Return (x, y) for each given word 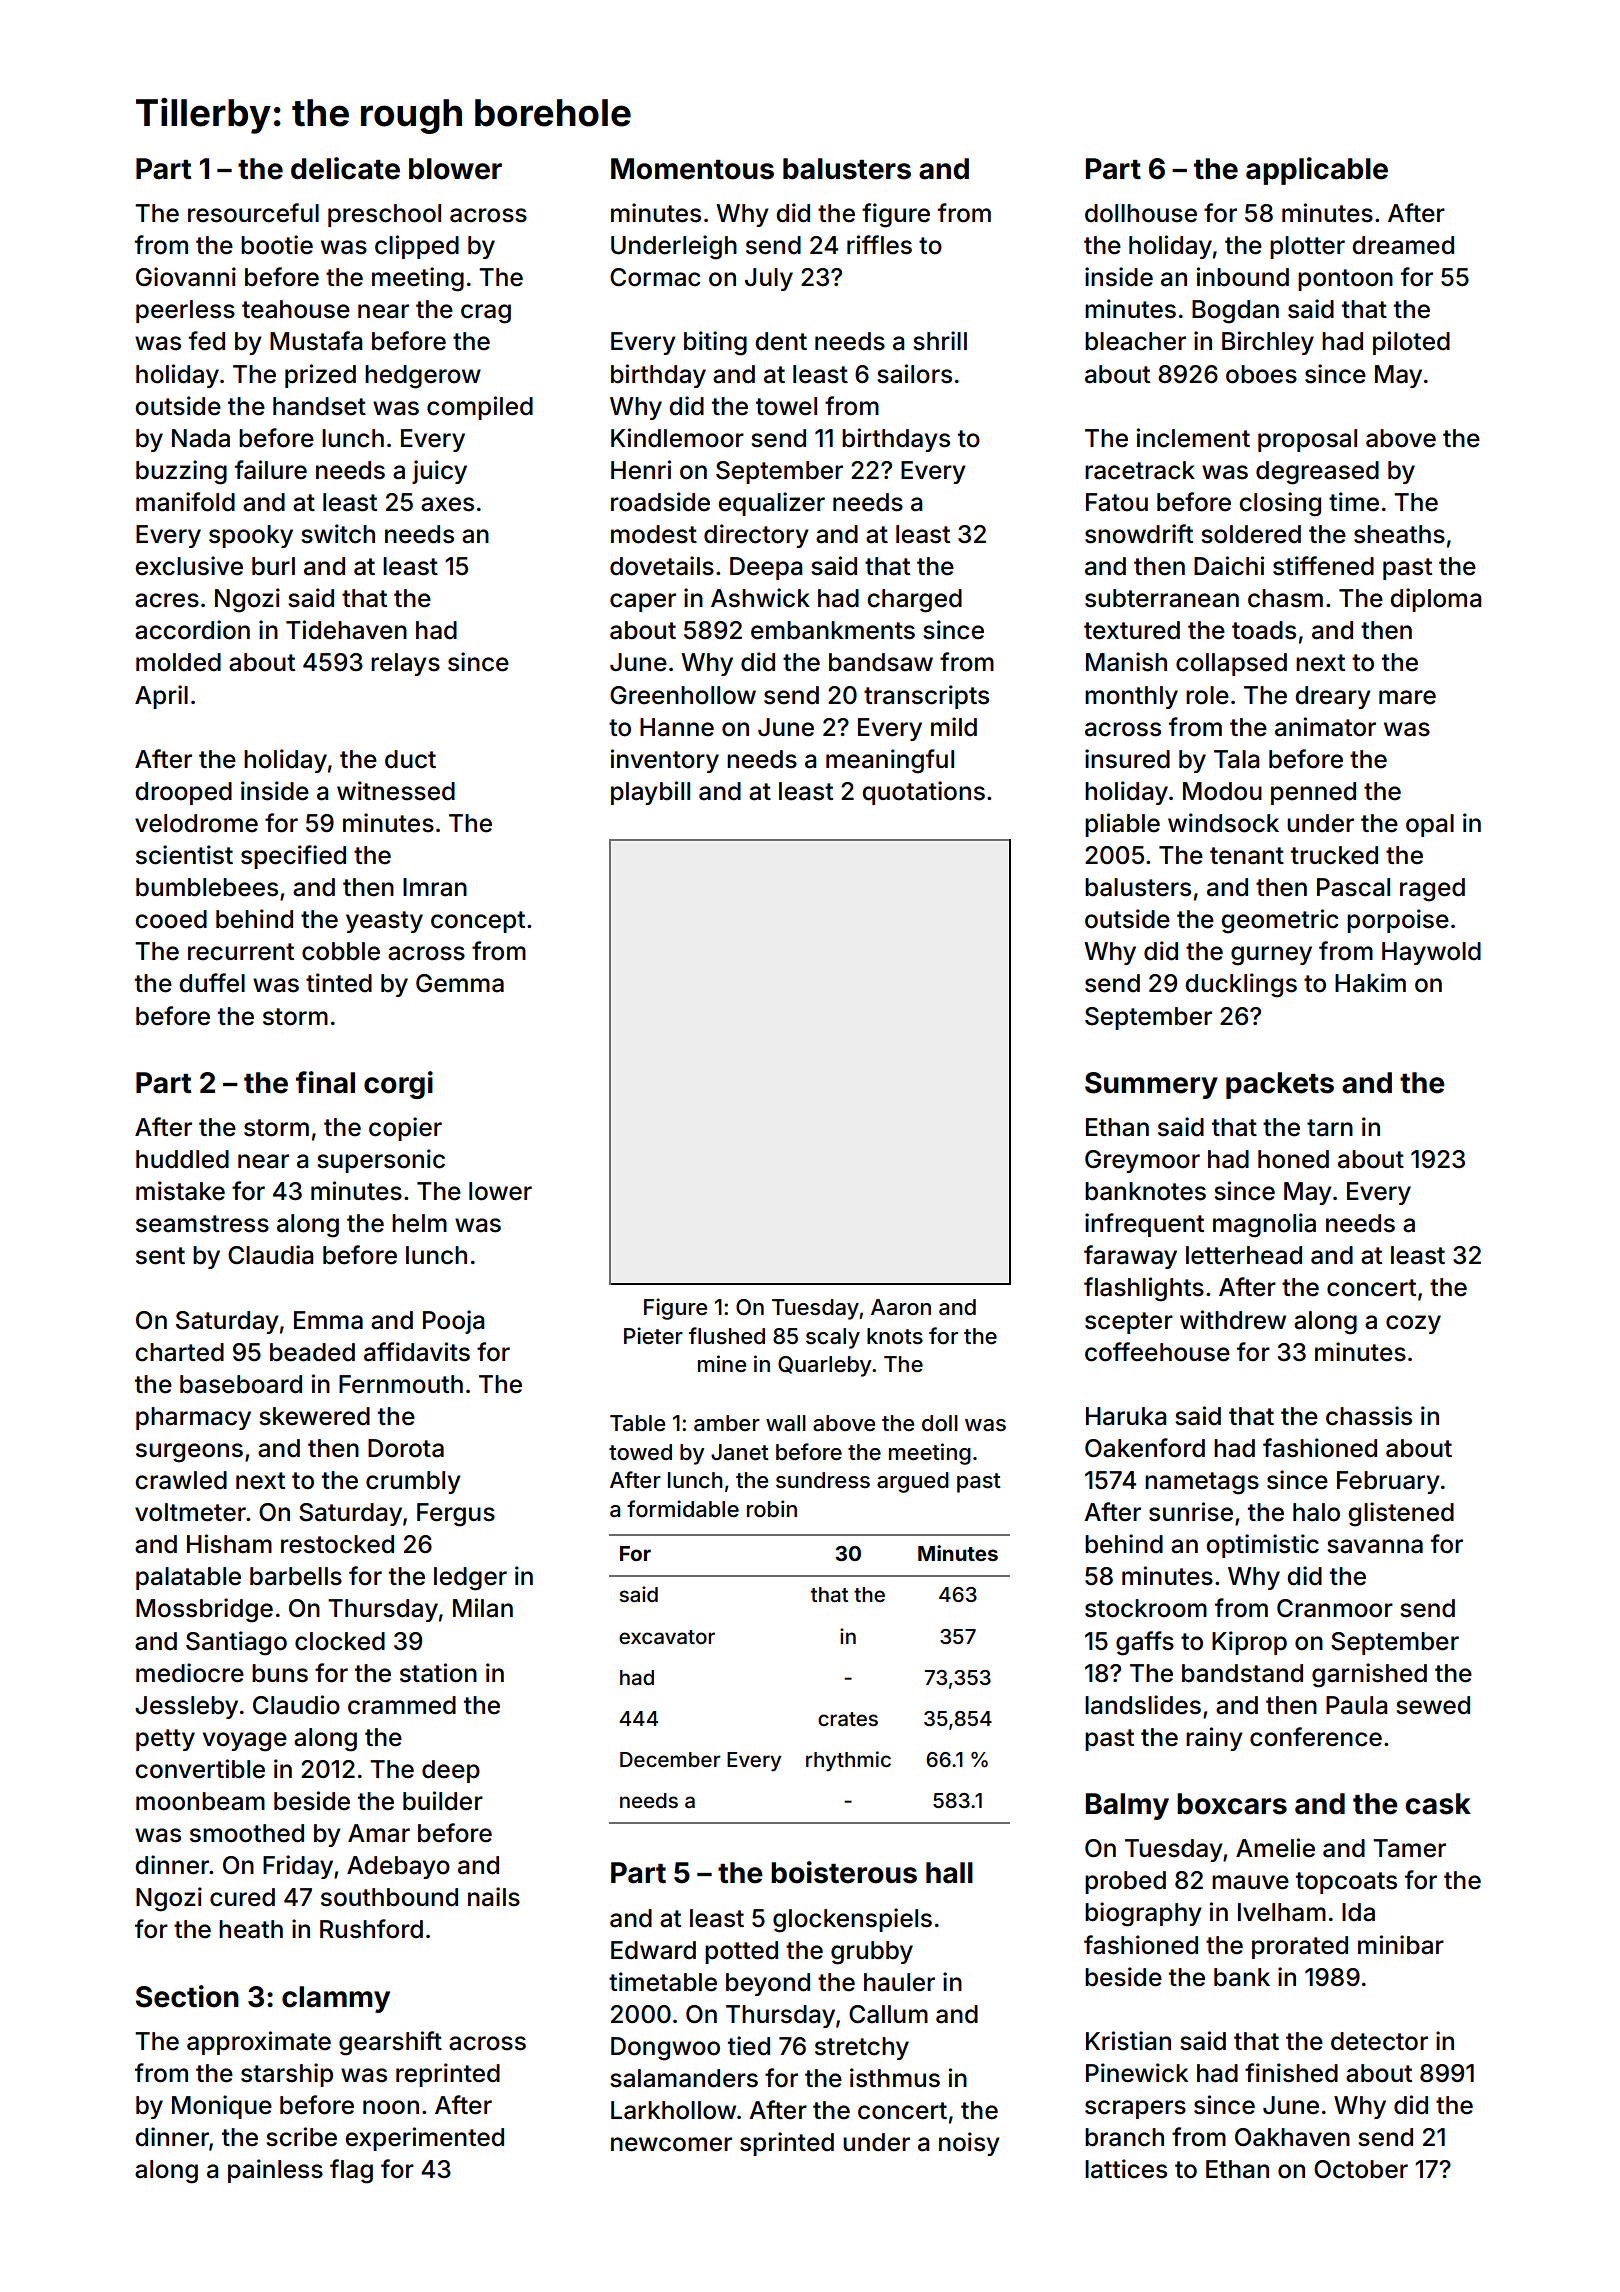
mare (1407, 697)
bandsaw (881, 662)
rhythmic (848, 1761)
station (438, 1673)
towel (786, 406)
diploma (1435, 600)
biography (1143, 1914)
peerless (185, 311)
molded (178, 662)
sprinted (787, 2144)
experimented (424, 2139)
